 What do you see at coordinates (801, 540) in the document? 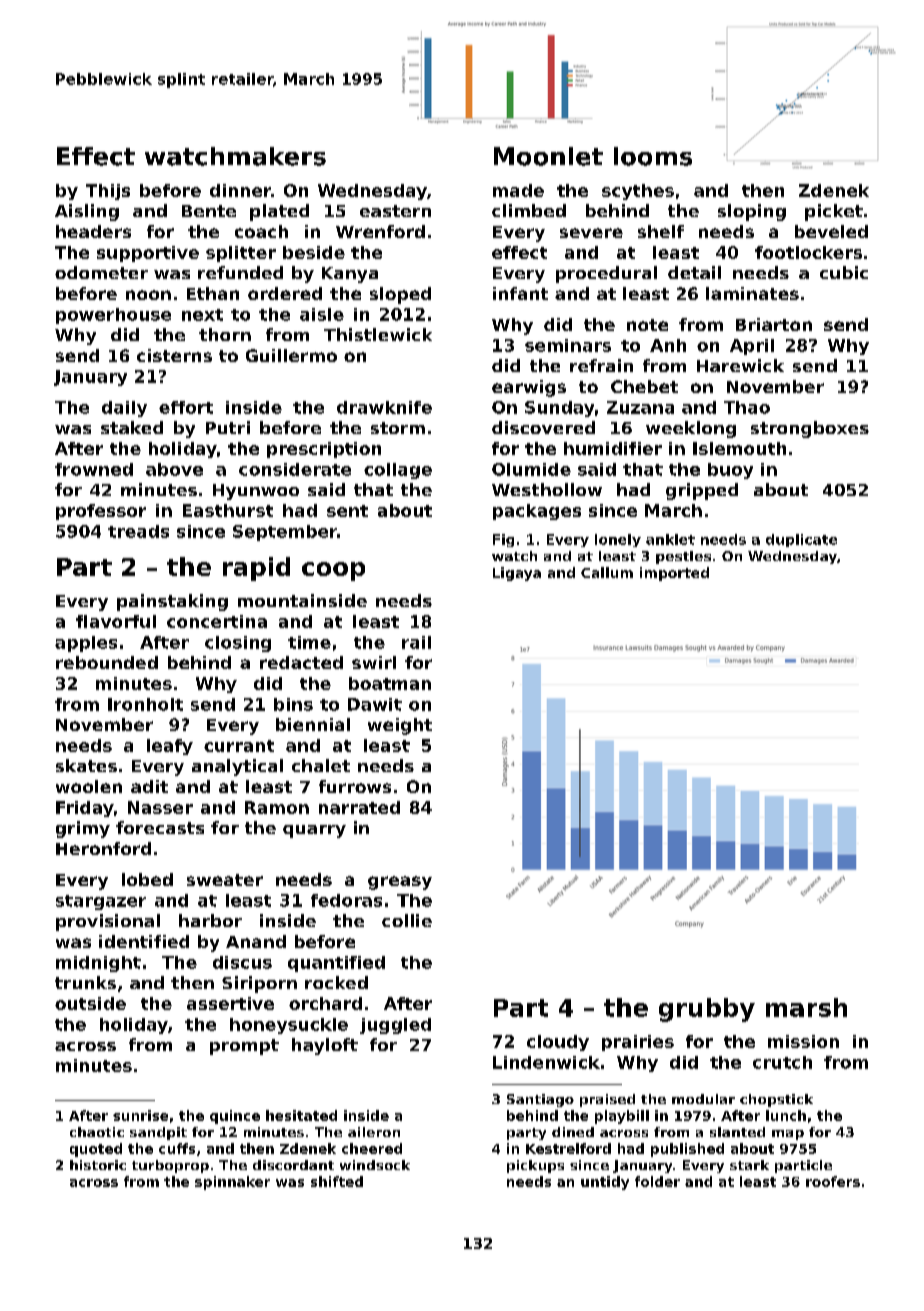
I see `duplicate` at bounding box center [801, 540].
